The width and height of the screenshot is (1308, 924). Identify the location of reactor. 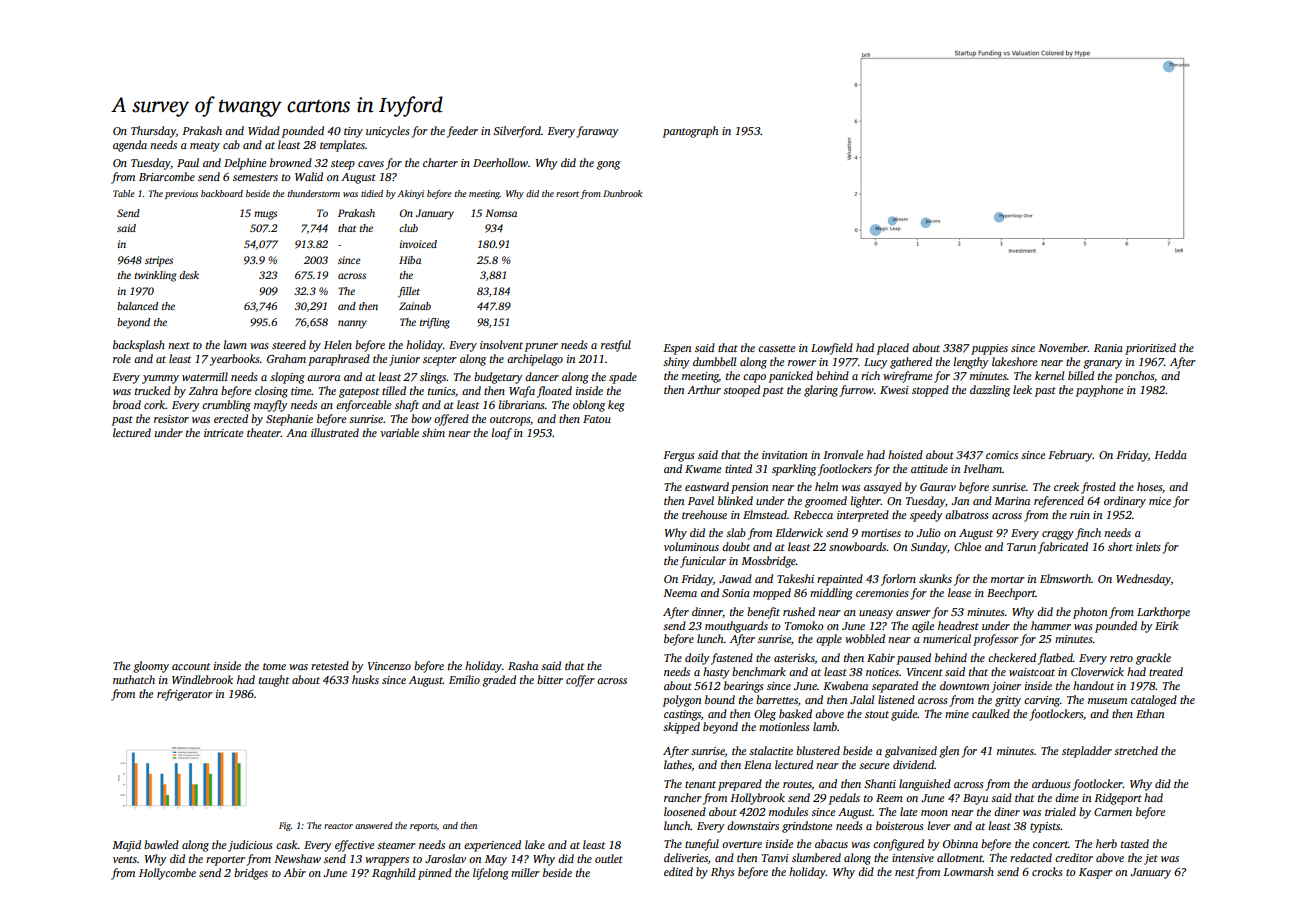
(338, 826).
